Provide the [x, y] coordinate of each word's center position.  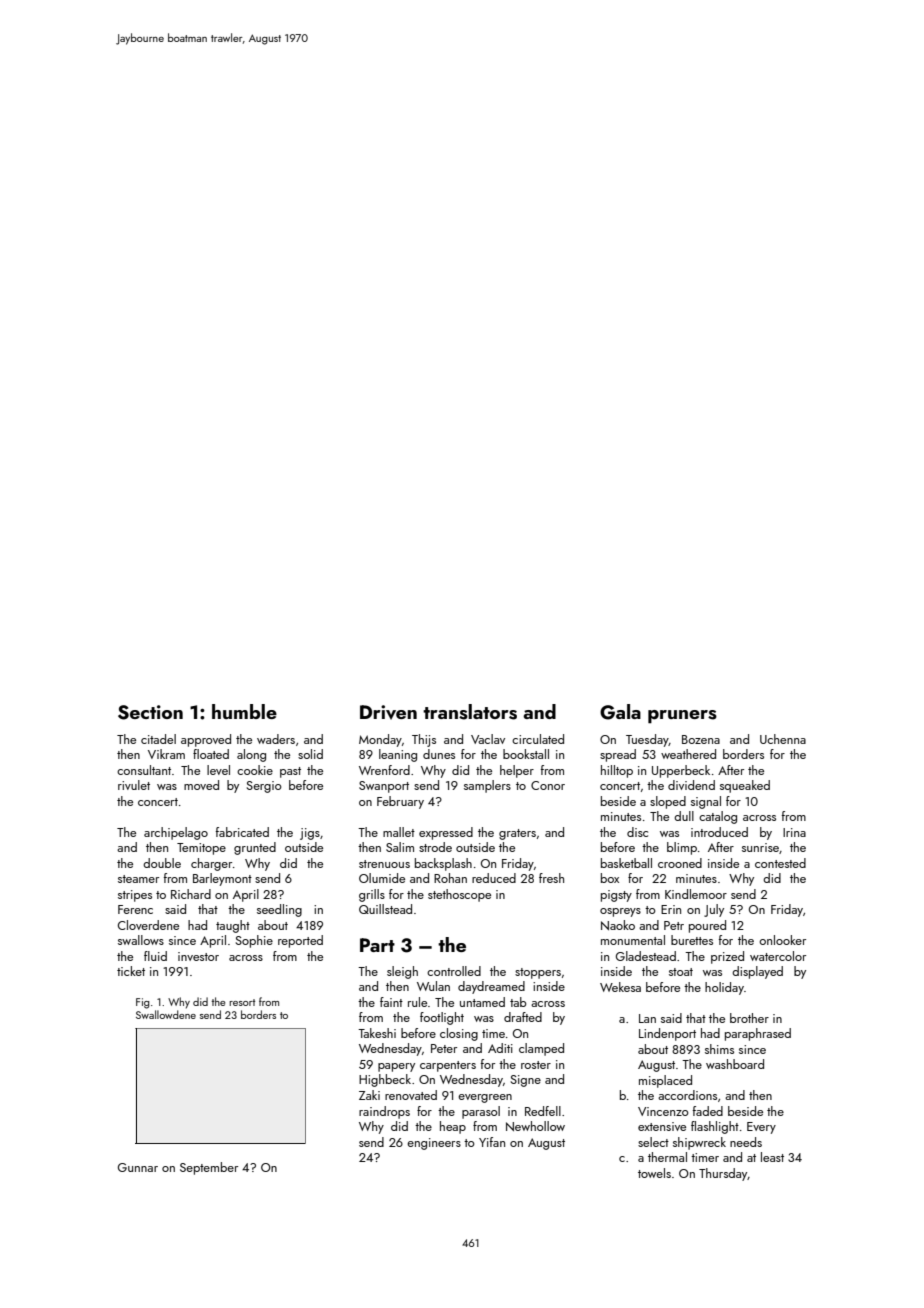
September [209, 1168]
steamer [138, 879]
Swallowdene [166, 1014]
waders [276, 739]
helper [517, 771]
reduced [494, 878]
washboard [735, 1064]
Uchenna [783, 739]
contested [780, 863]
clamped [541, 1049]
